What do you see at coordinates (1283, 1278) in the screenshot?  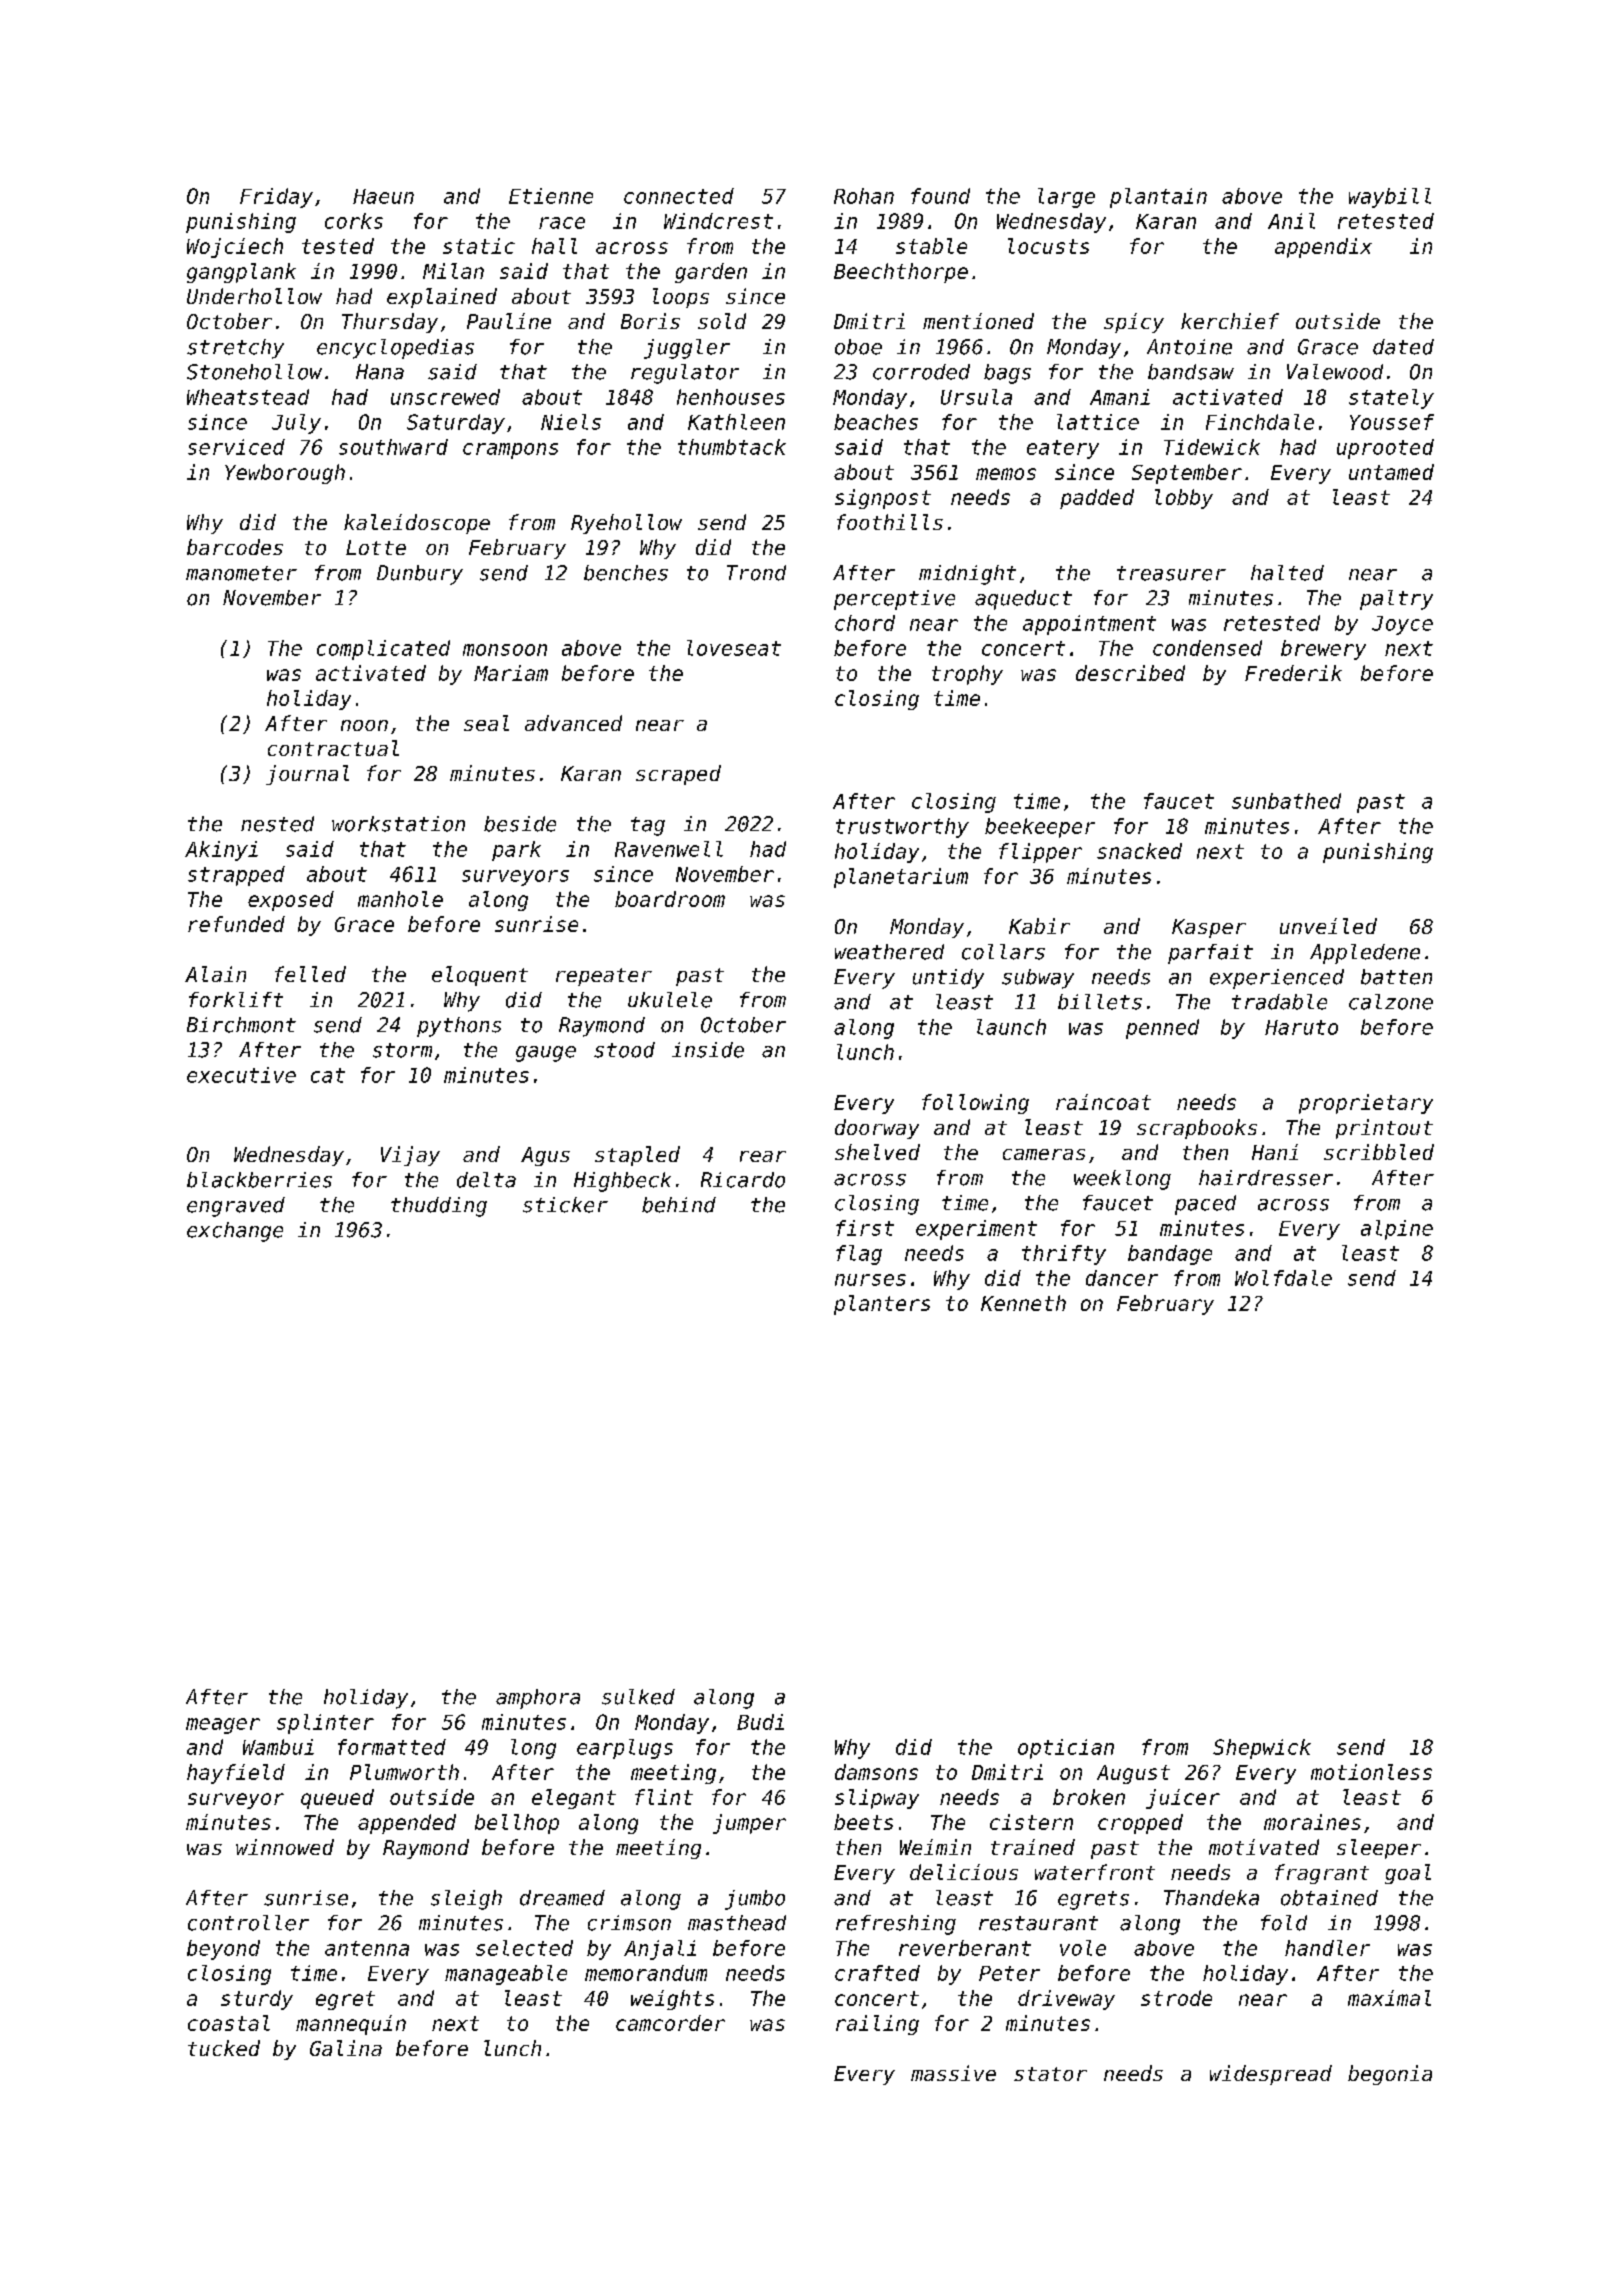 I see `Wolfdale` at bounding box center [1283, 1278].
